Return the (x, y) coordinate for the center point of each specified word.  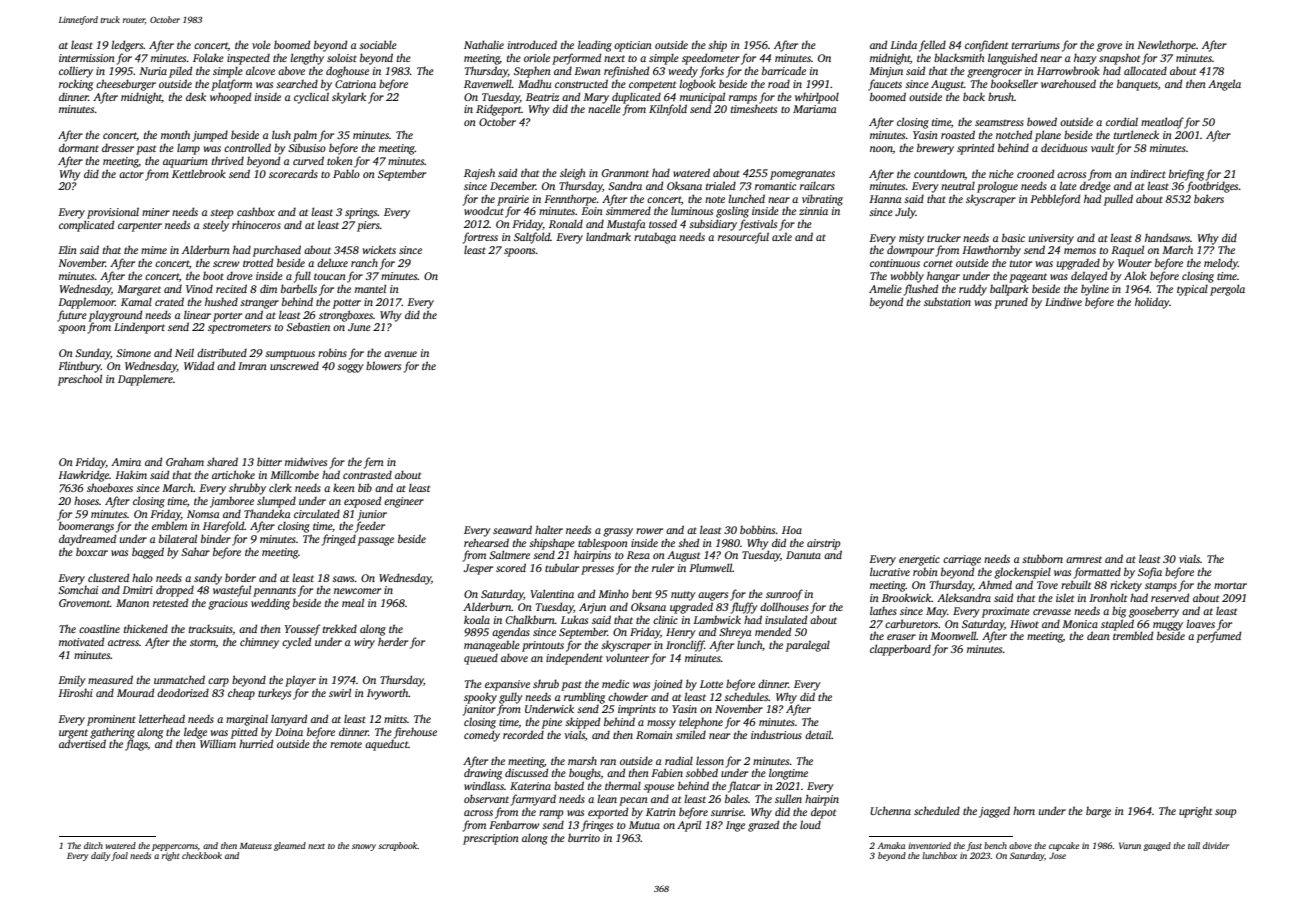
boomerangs (86, 527)
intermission (87, 58)
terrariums (1036, 45)
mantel (370, 288)
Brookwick (907, 597)
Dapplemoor (87, 303)
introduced (532, 44)
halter (549, 529)
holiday (1152, 303)
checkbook (202, 855)
